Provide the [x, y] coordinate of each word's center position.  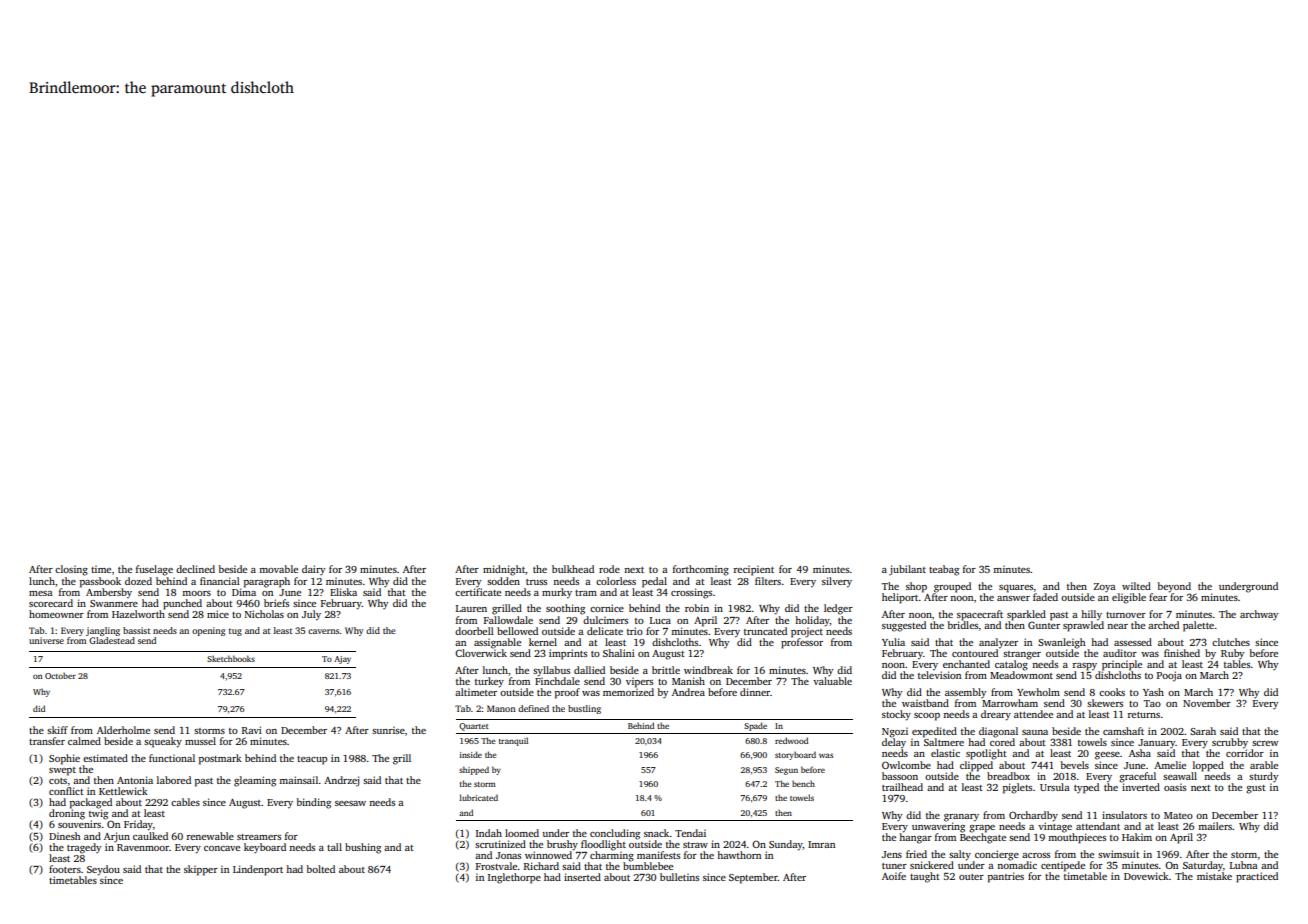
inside [471, 754]
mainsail [298, 780]
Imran [821, 844]
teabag [944, 570]
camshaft [1123, 731]
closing [71, 570]
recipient [754, 570]
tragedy [84, 848]
